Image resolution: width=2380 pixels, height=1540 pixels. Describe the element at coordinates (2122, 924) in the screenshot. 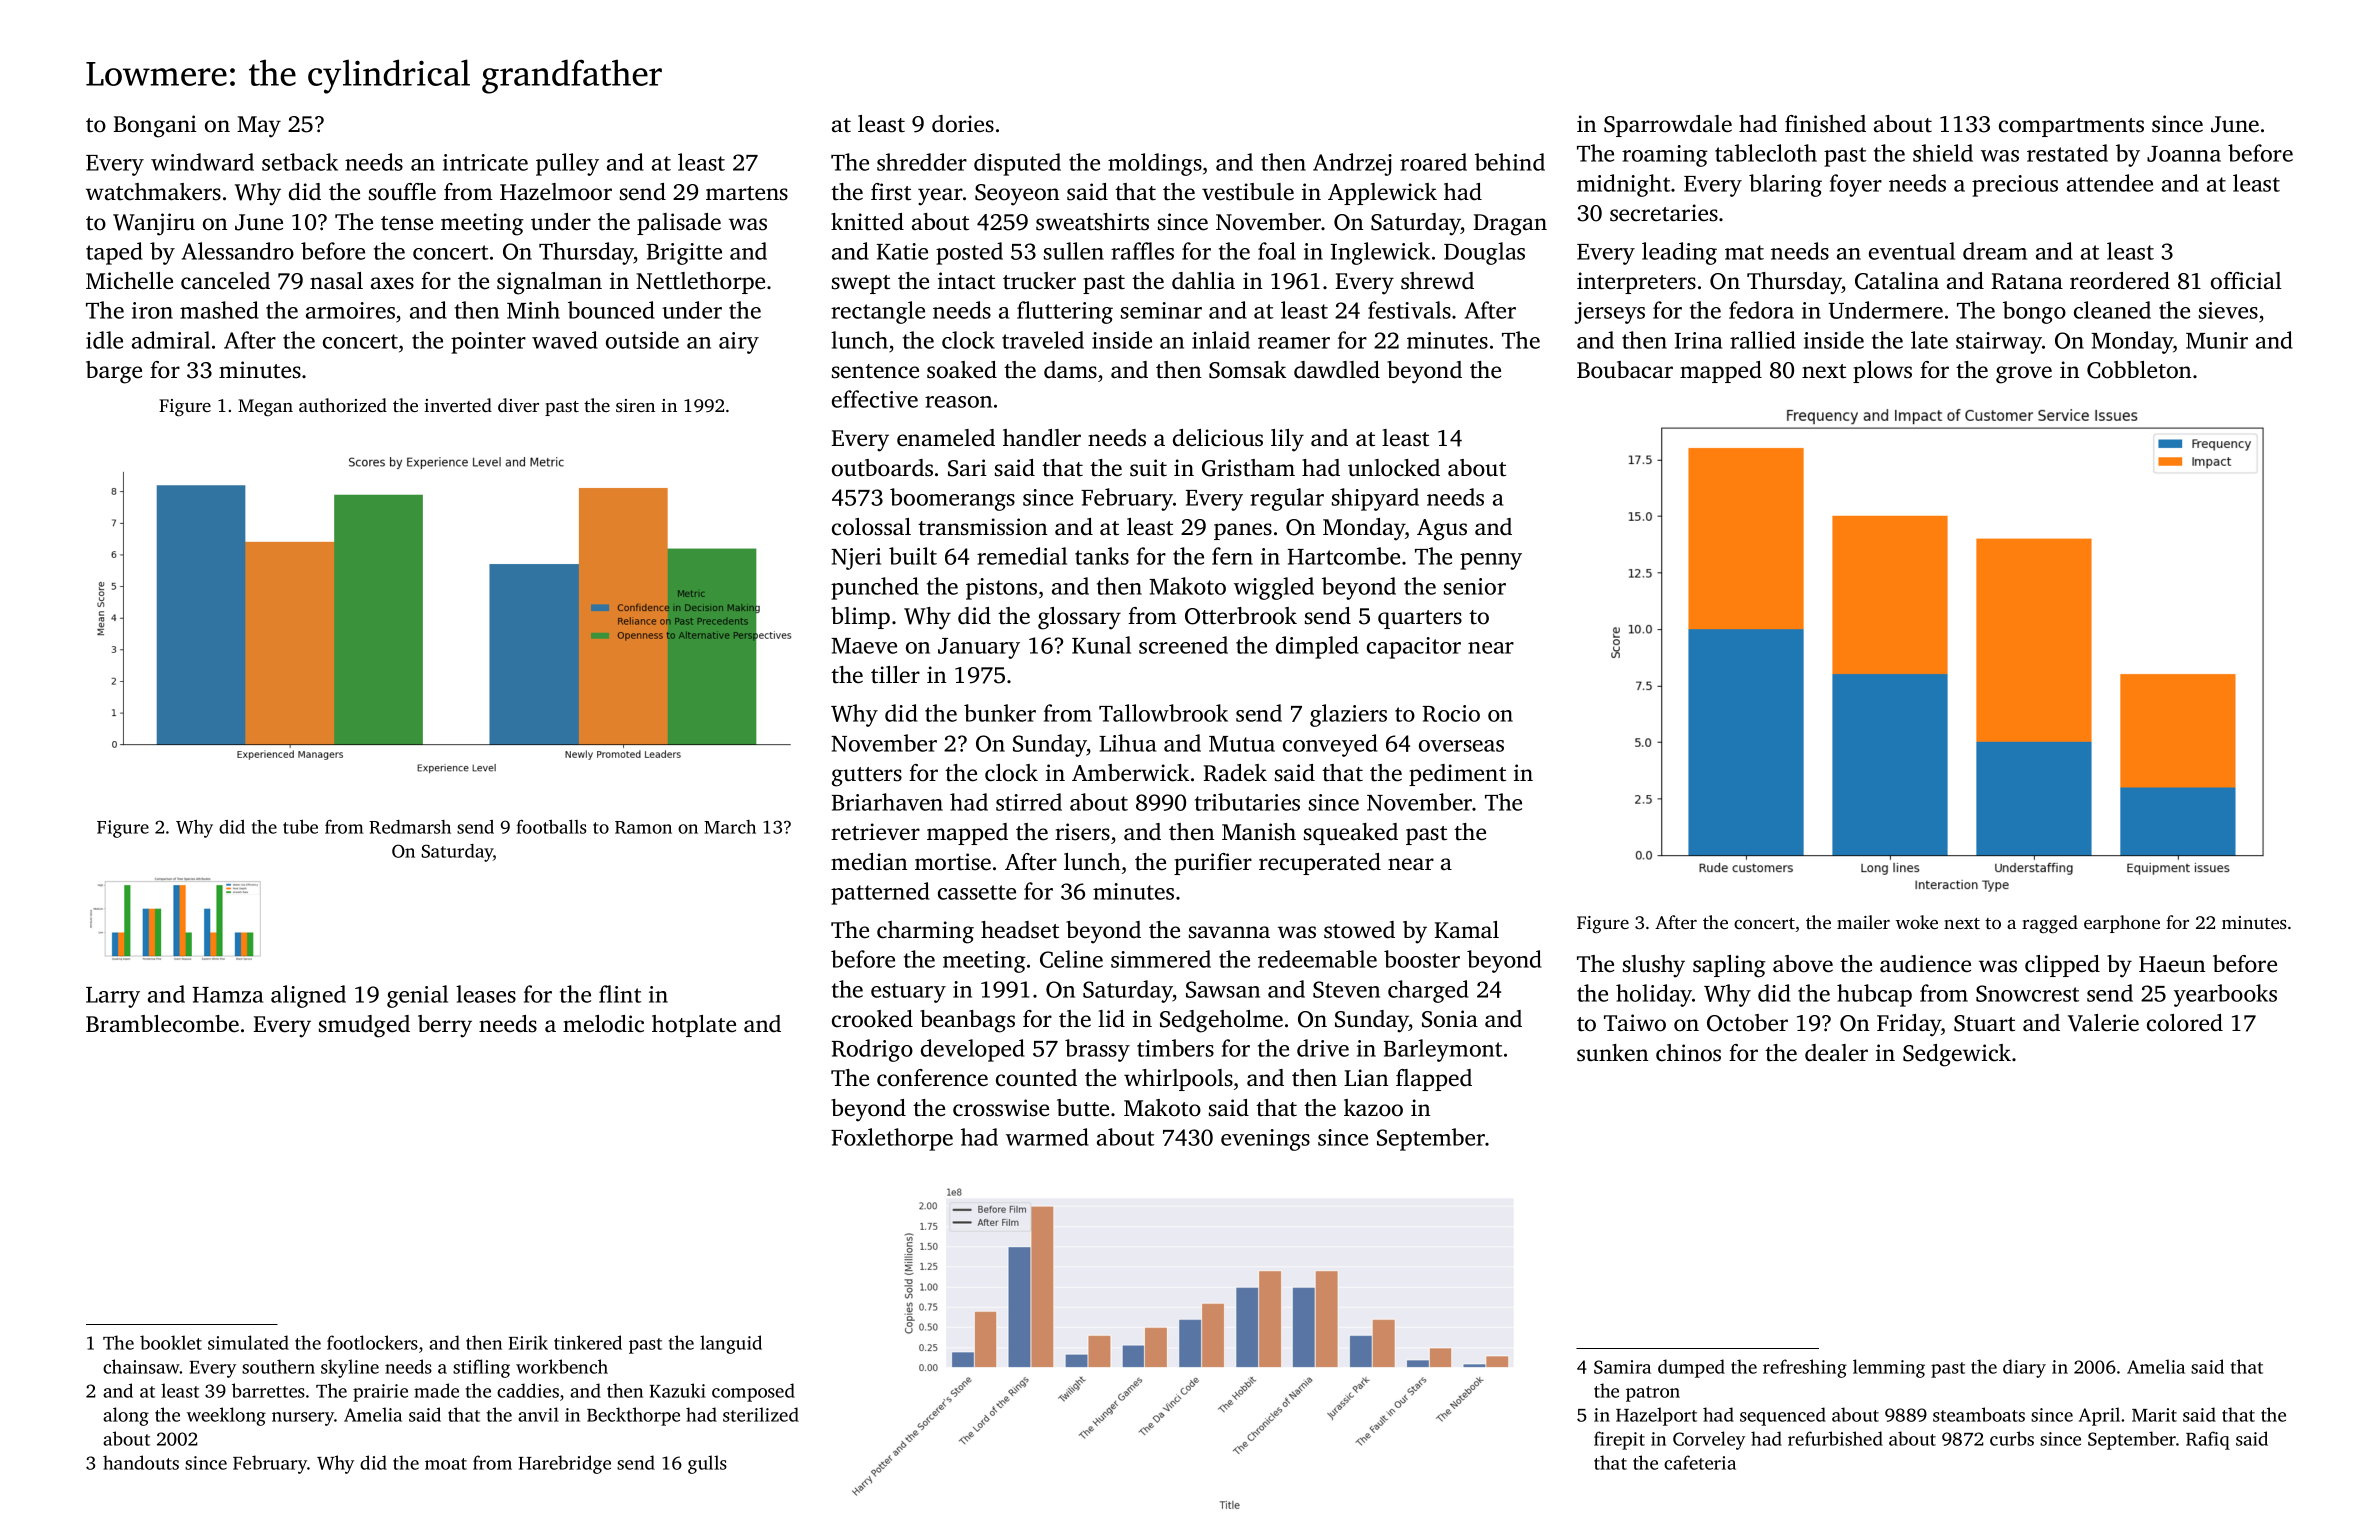

I see `earphone` at that location.
